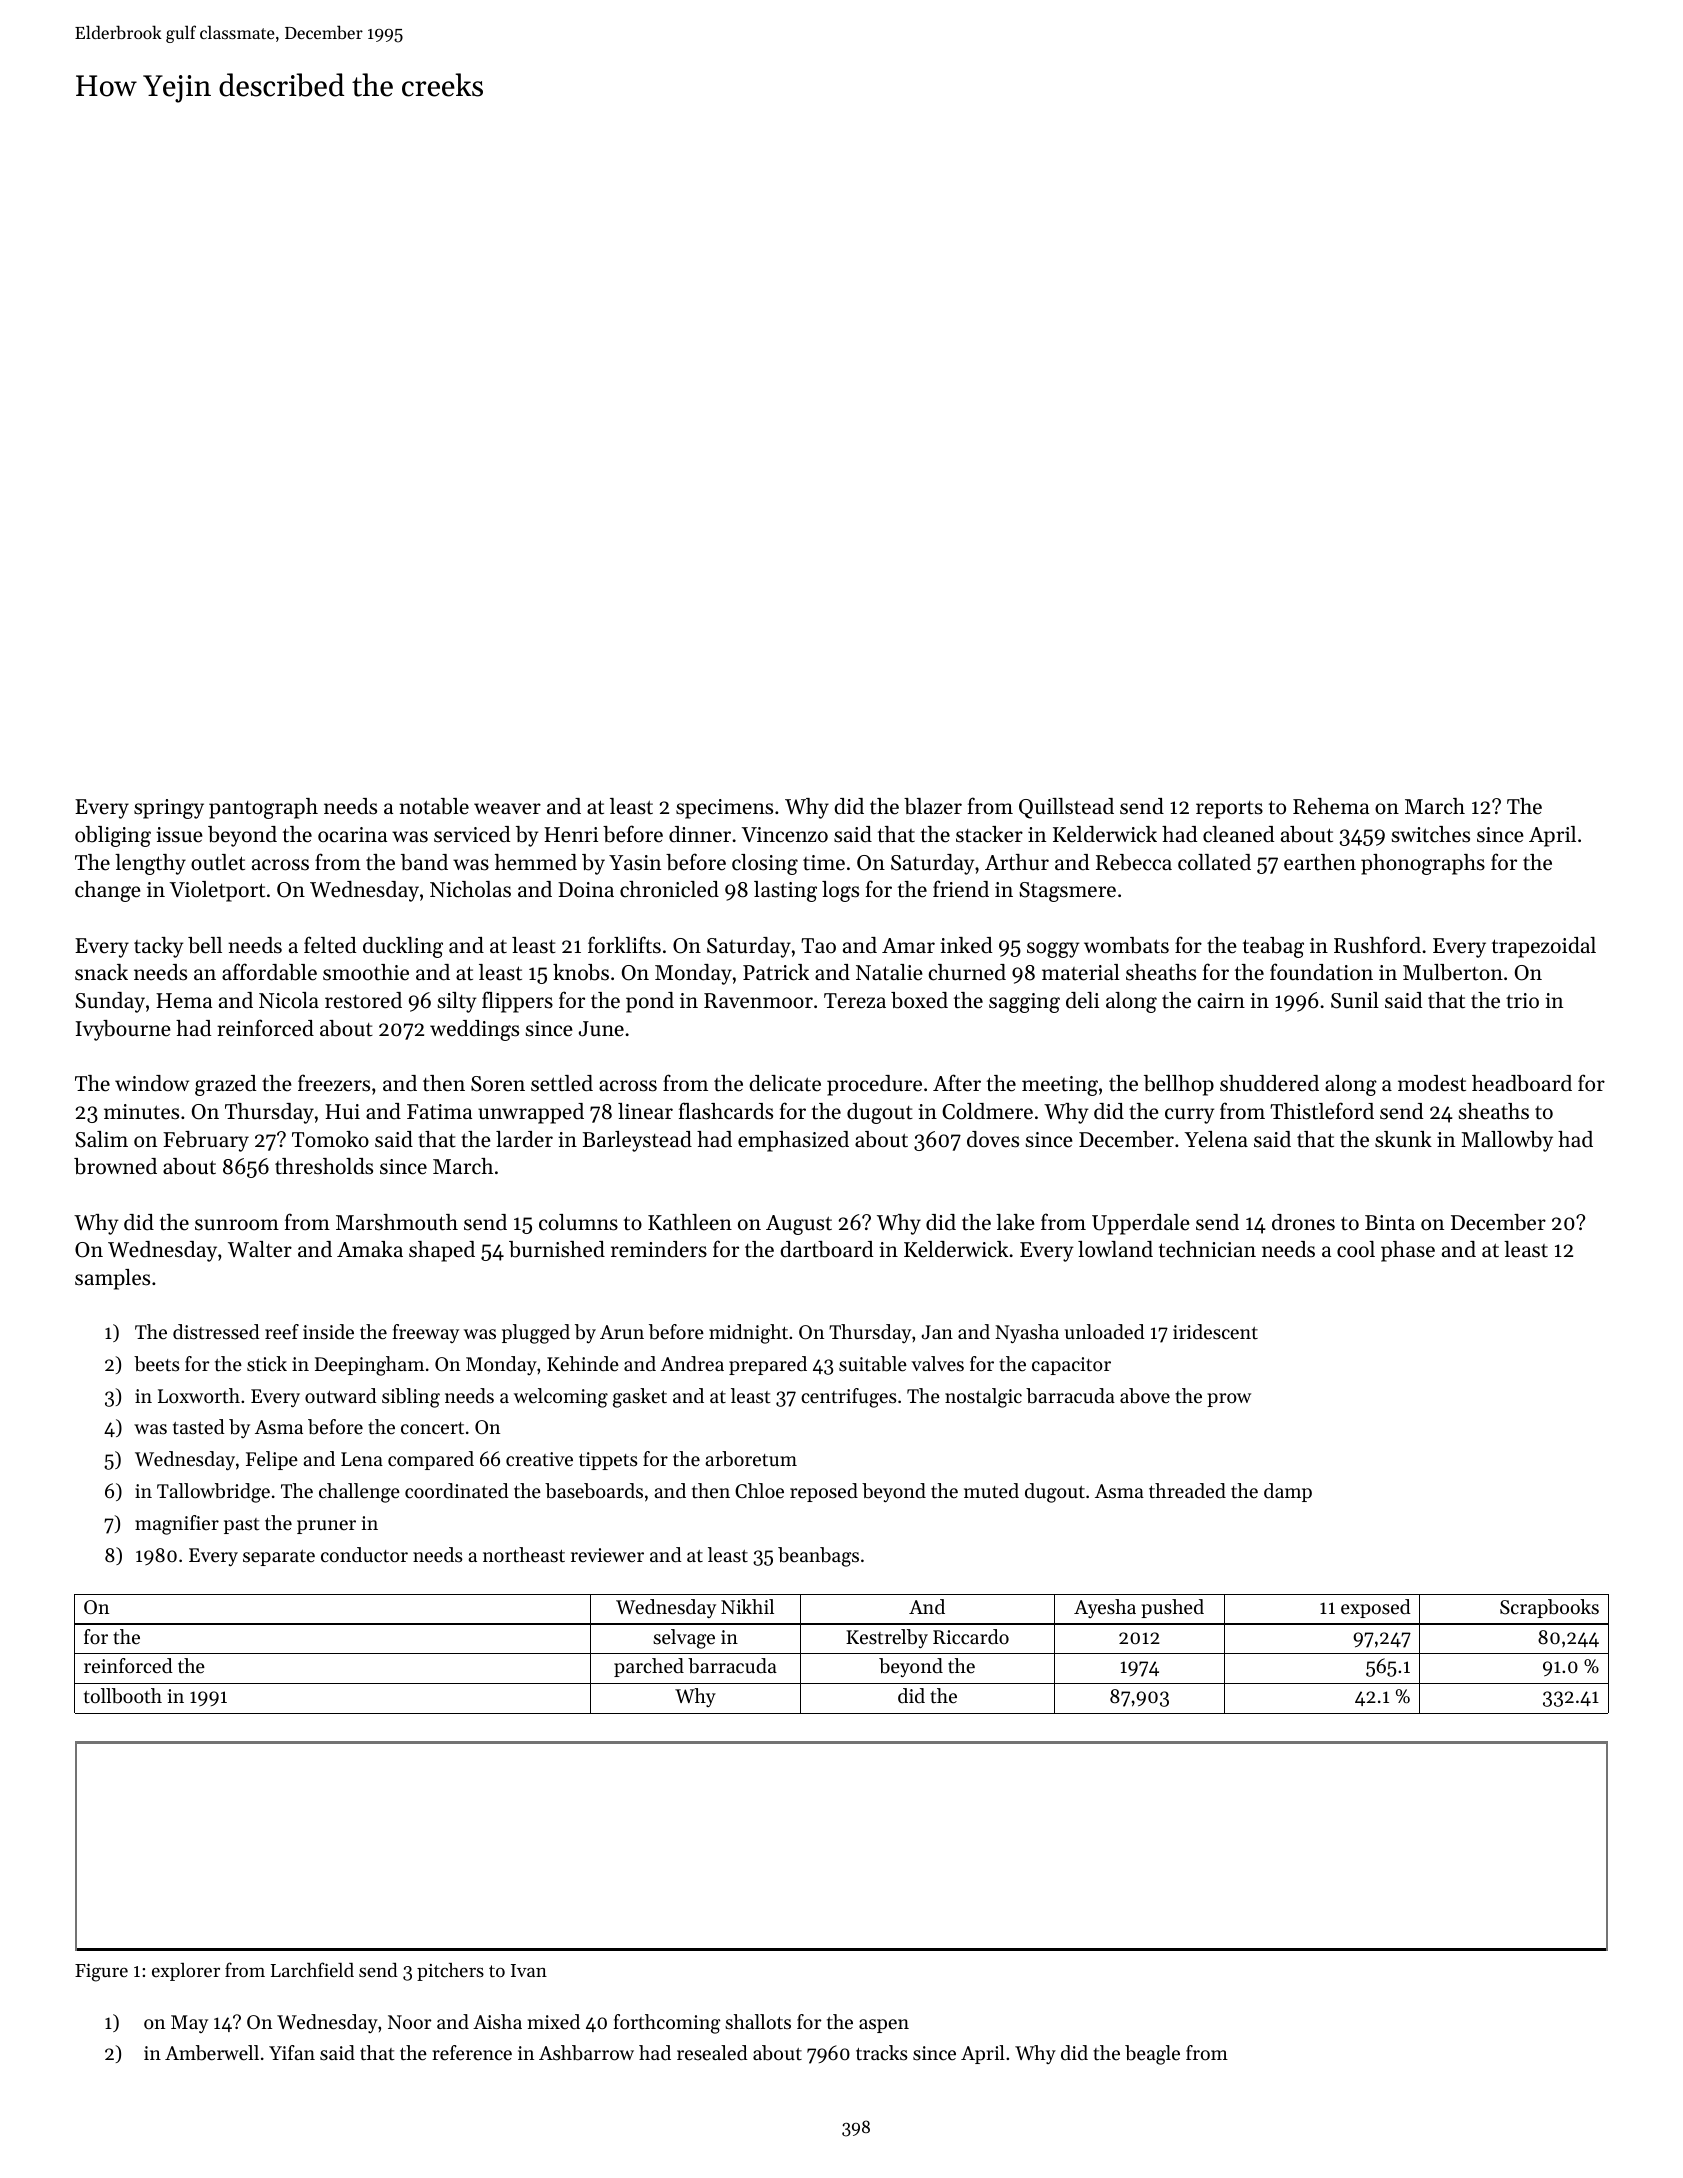 The image size is (1683, 2178). I want to click on tasted, so click(199, 1427).
